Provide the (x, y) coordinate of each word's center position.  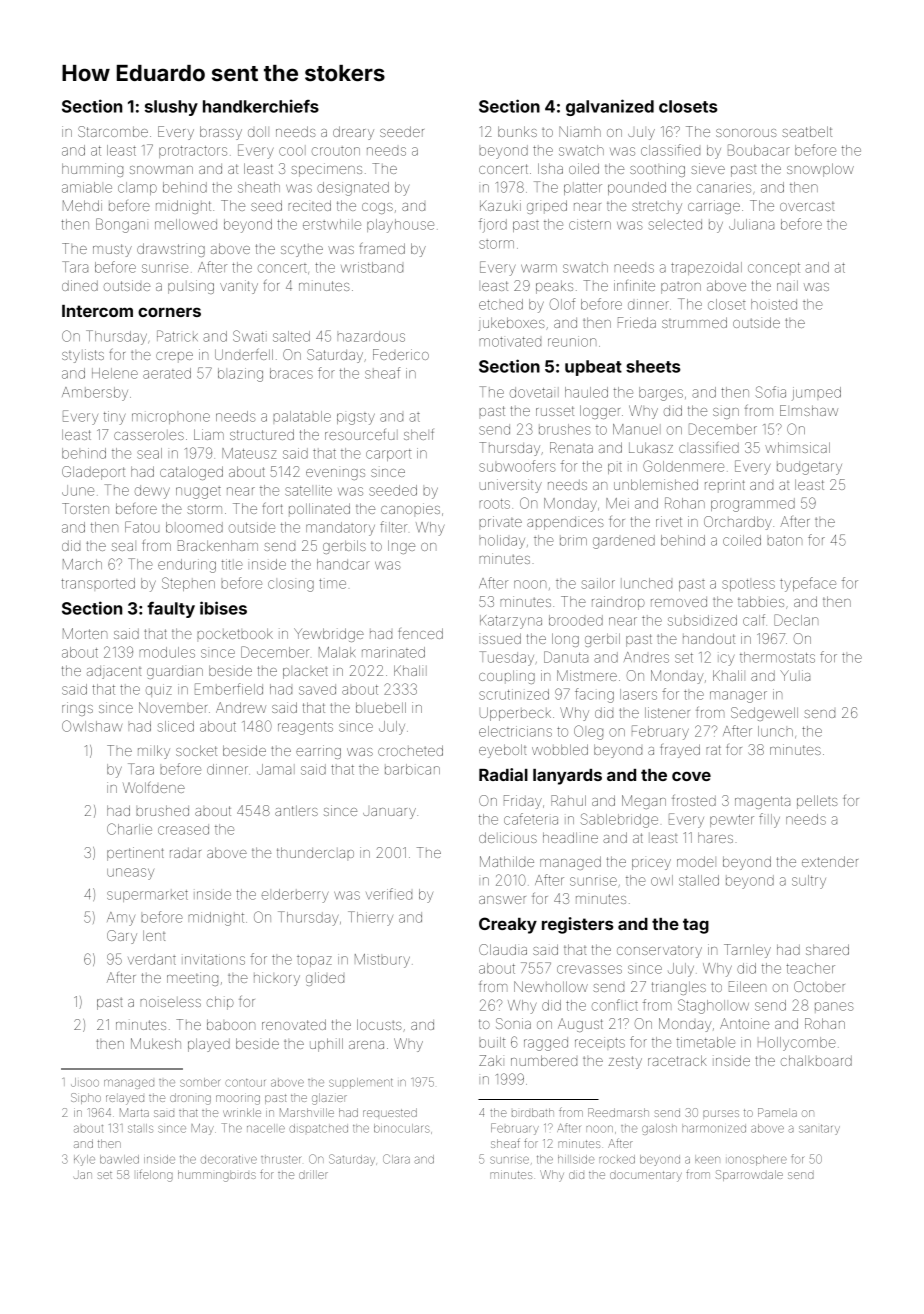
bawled (119, 1159)
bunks (517, 131)
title (232, 564)
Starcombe (113, 131)
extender (830, 861)
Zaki (490, 1060)
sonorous (746, 133)
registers (577, 925)
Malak (337, 652)
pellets (817, 802)
